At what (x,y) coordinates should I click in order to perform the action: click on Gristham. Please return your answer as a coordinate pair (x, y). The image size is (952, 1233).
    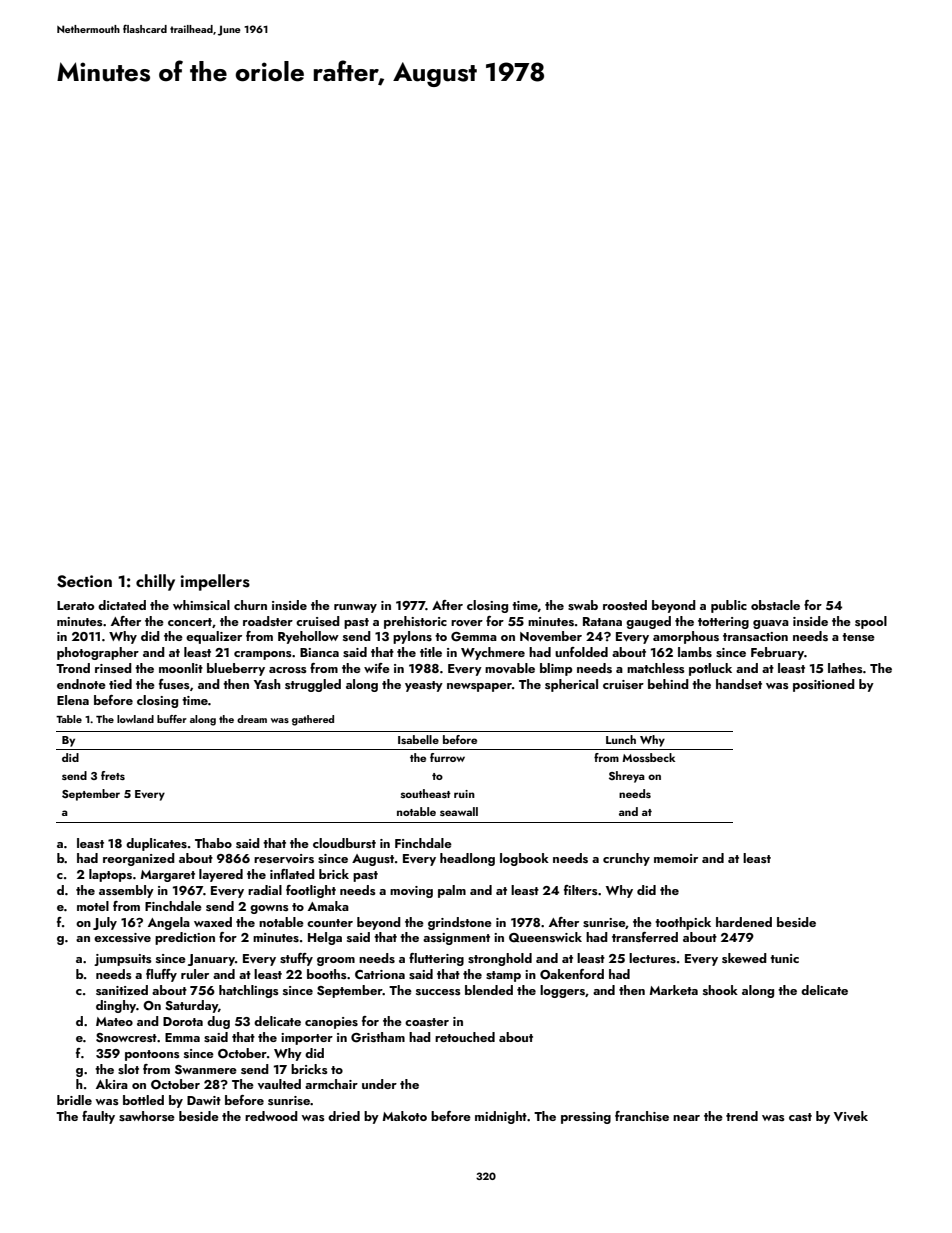
    Looking at the image, I should click on (378, 1037).
